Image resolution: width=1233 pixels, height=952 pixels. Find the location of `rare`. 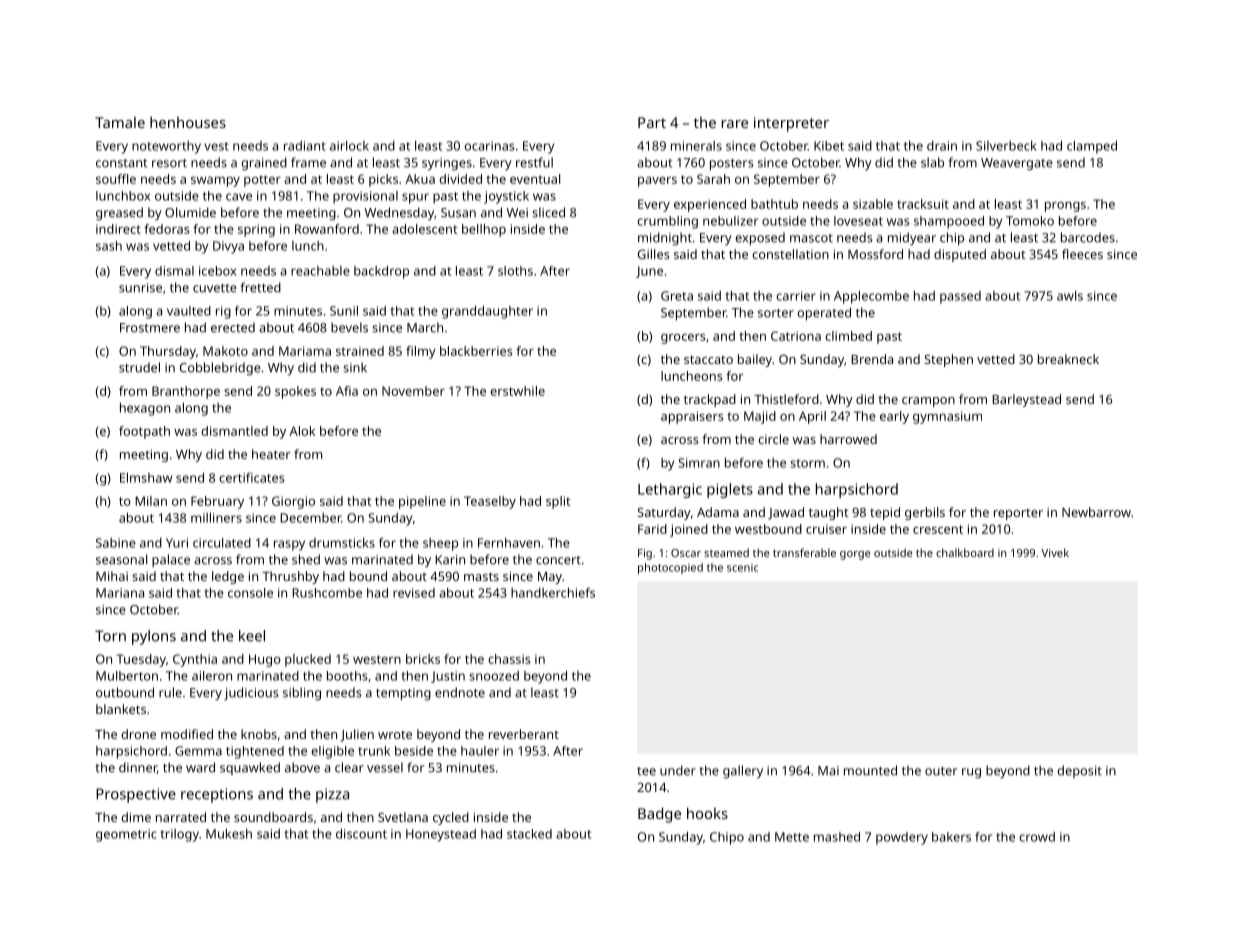

rare is located at coordinates (735, 124).
